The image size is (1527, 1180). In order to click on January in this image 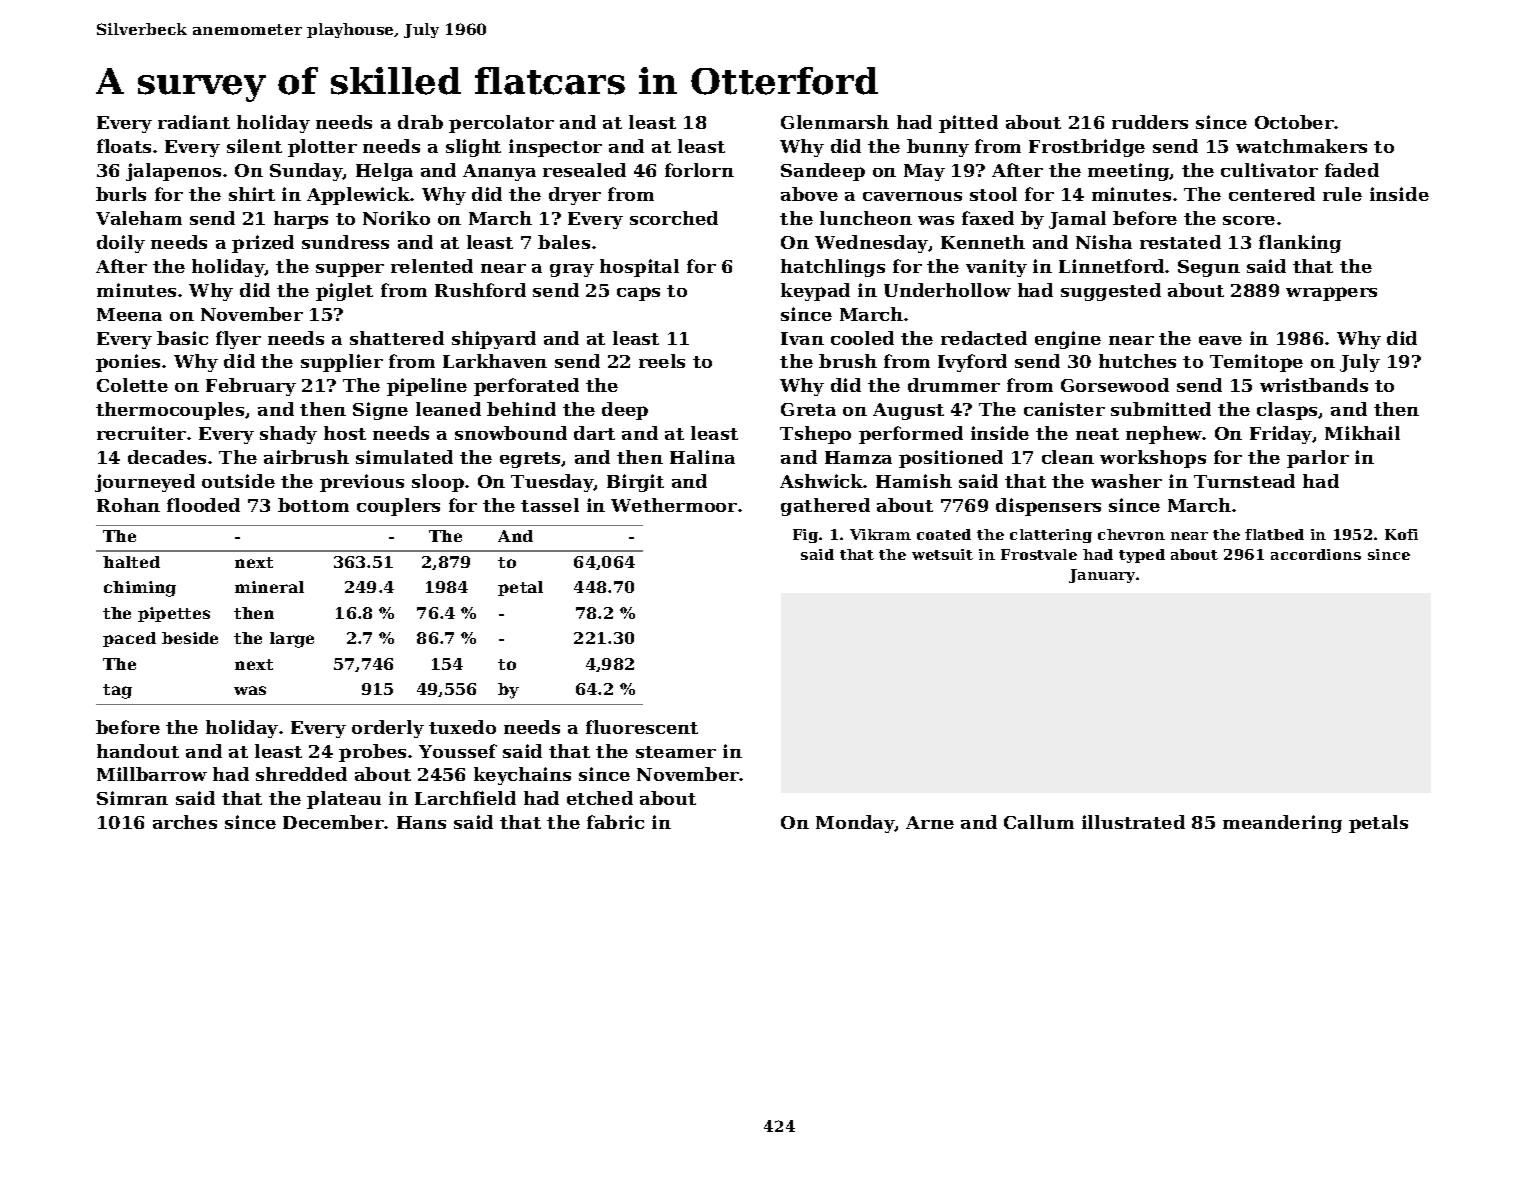, I will do `click(1102, 576)`.
